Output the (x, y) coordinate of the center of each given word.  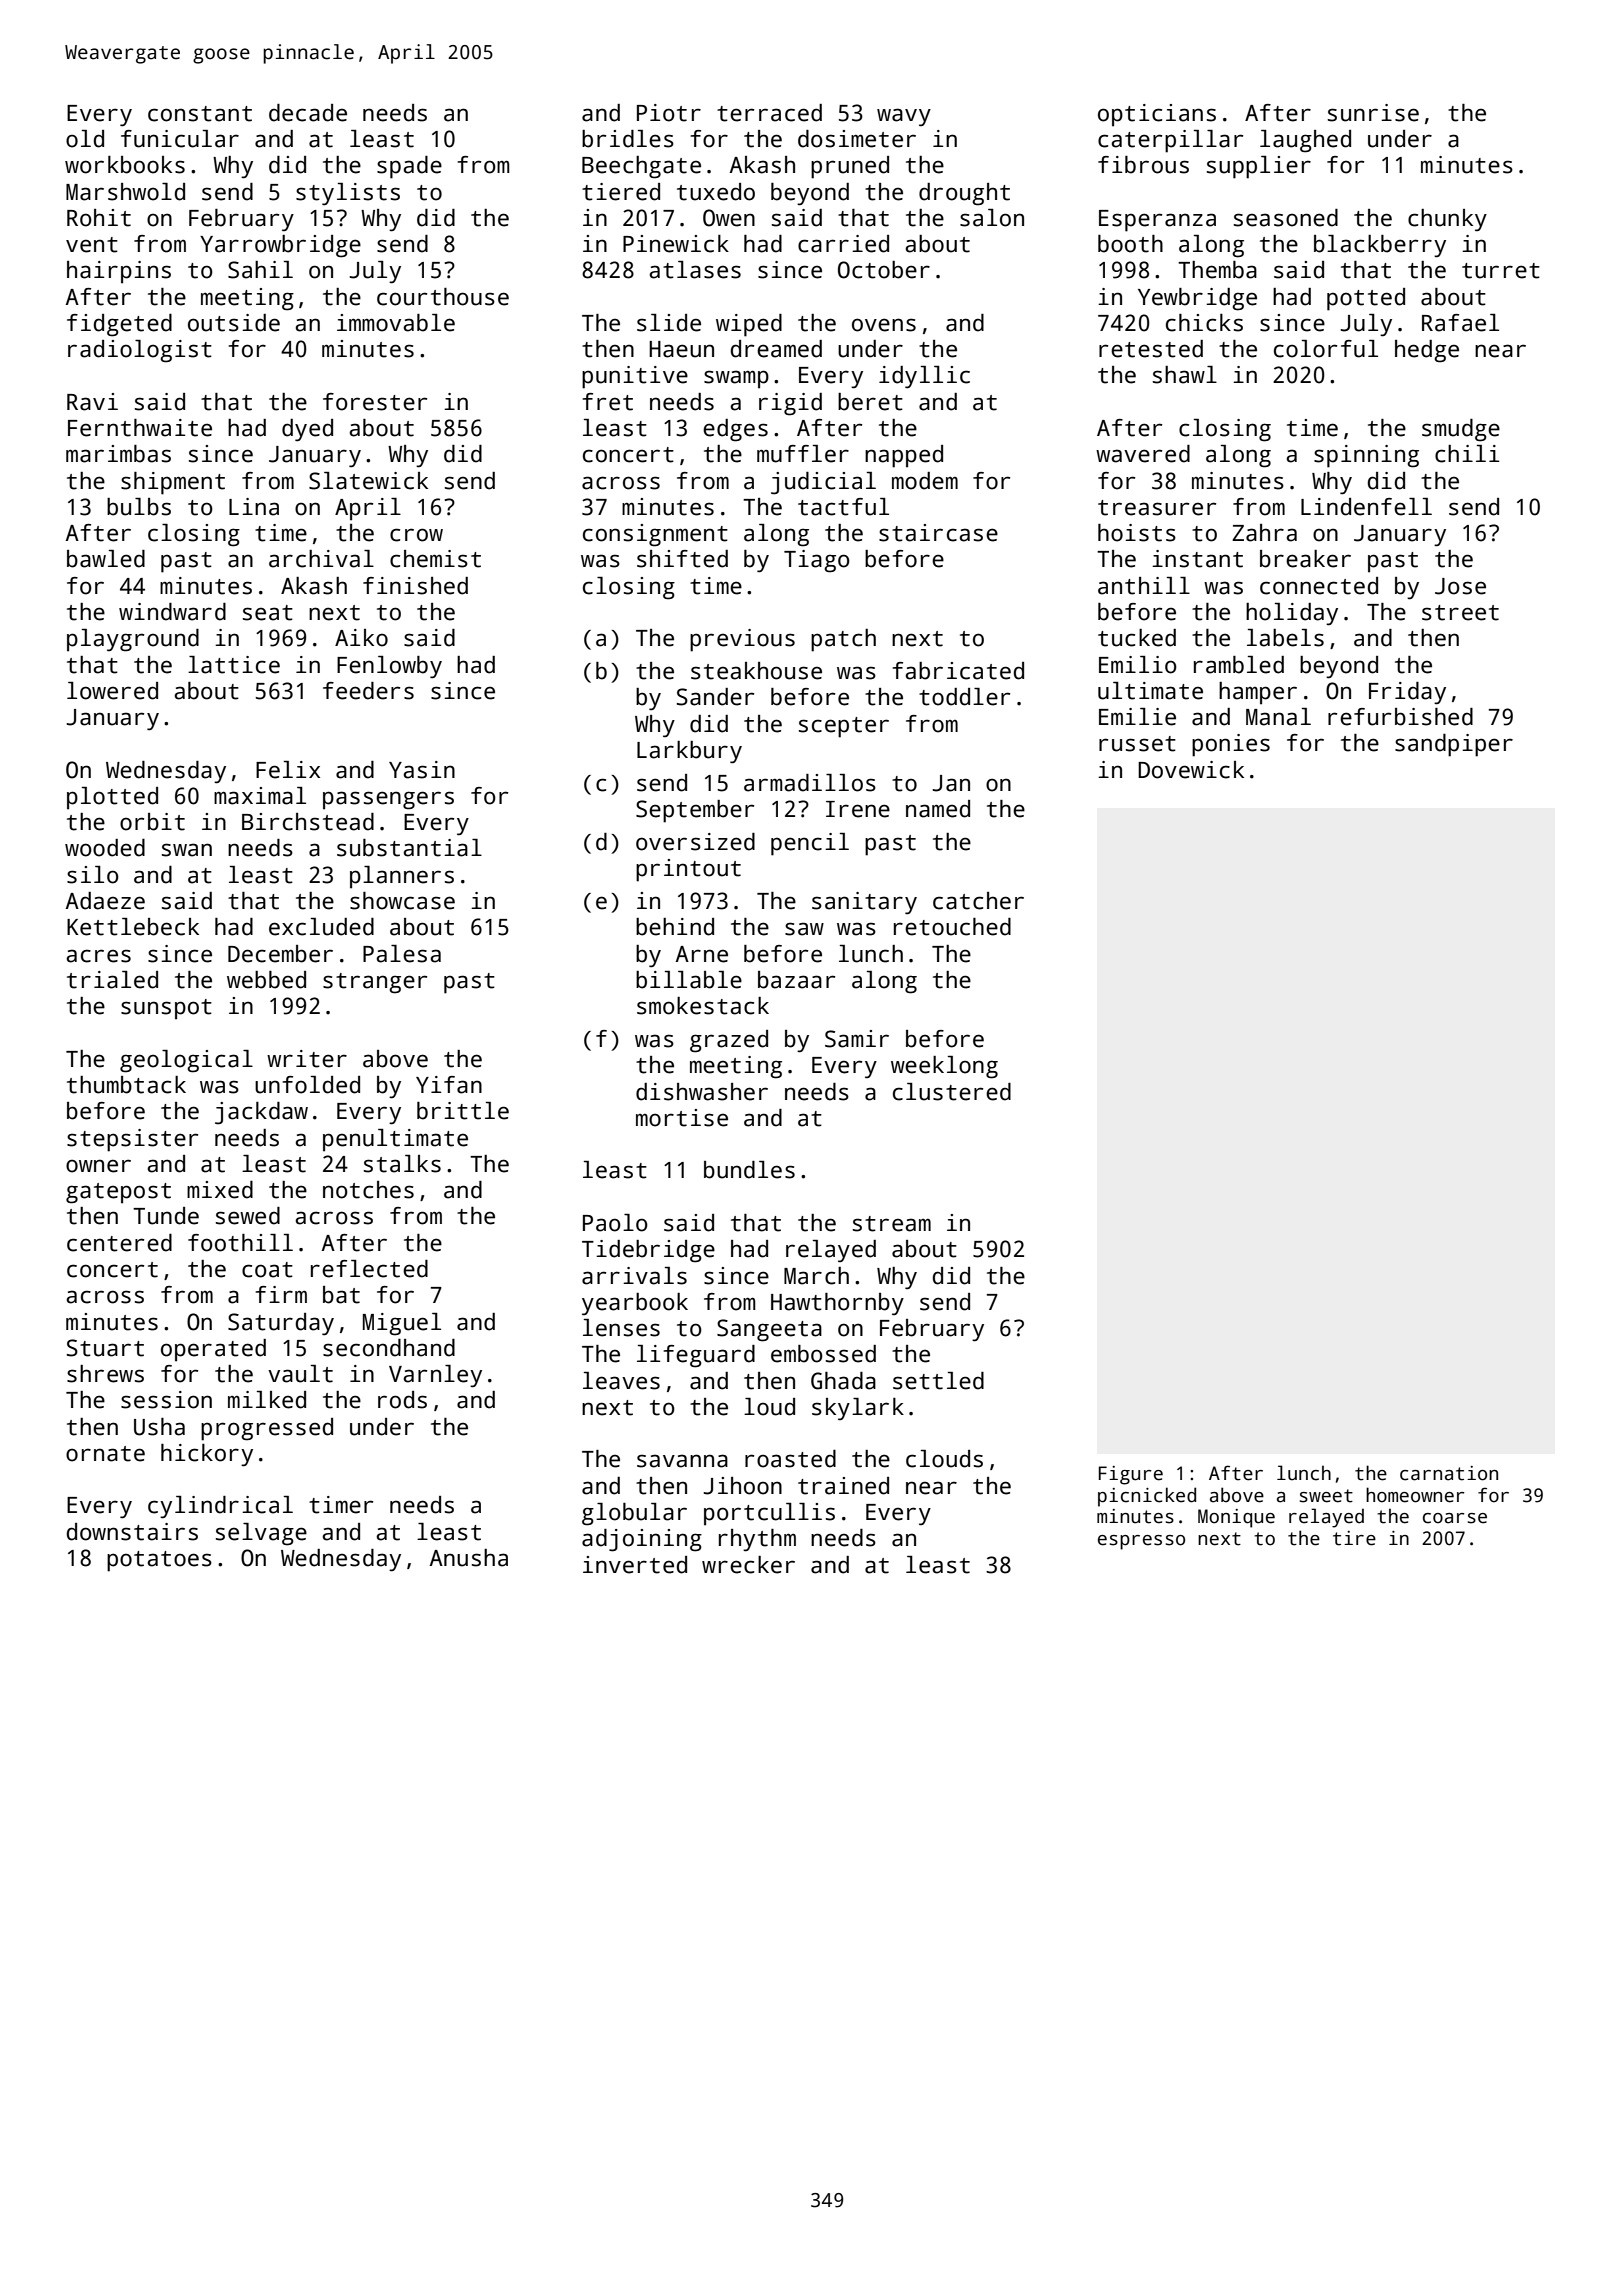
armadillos (810, 783)
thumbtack (126, 1085)
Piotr (669, 113)
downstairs (132, 1532)
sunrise (1373, 113)
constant (200, 114)
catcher (978, 901)
